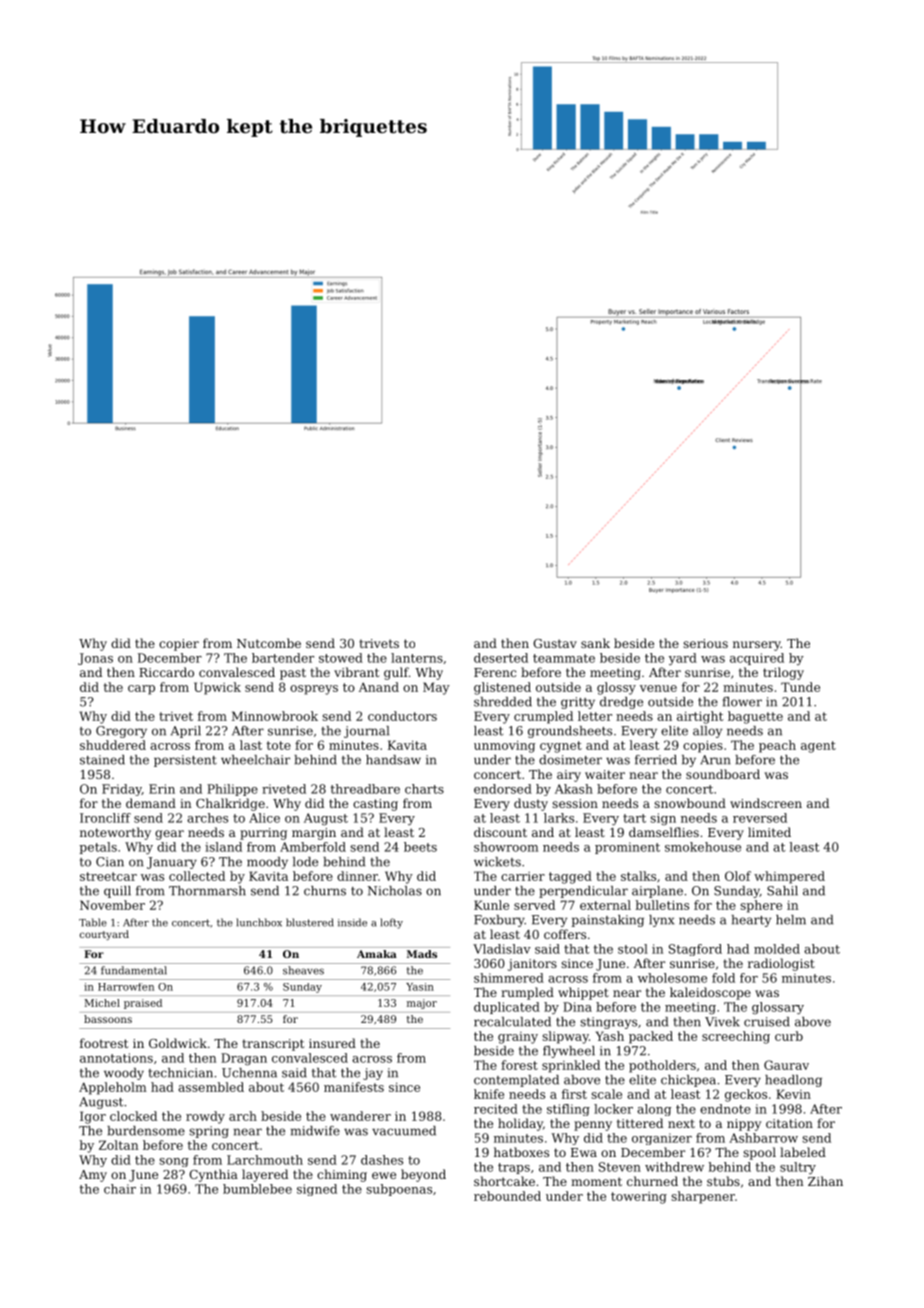  Describe the element at coordinates (257, 1189) in the screenshot. I see `bumblebee` at that location.
